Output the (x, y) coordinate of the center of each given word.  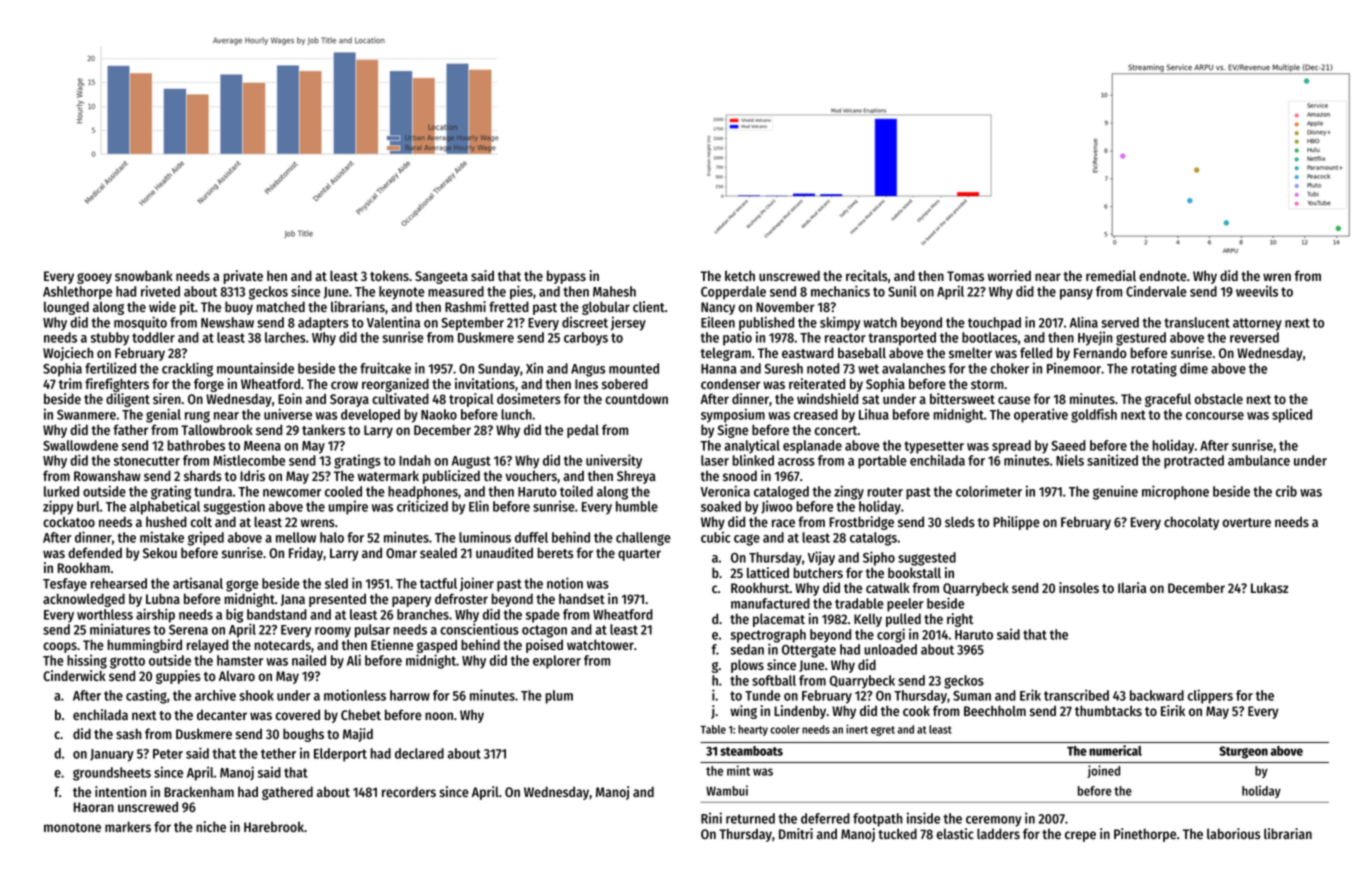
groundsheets (112, 774)
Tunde (762, 695)
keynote (402, 293)
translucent (1197, 322)
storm (987, 384)
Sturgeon (1243, 752)
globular (606, 308)
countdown (636, 398)
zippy (58, 507)
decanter (222, 714)
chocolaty (1191, 523)
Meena (262, 446)
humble (637, 506)
